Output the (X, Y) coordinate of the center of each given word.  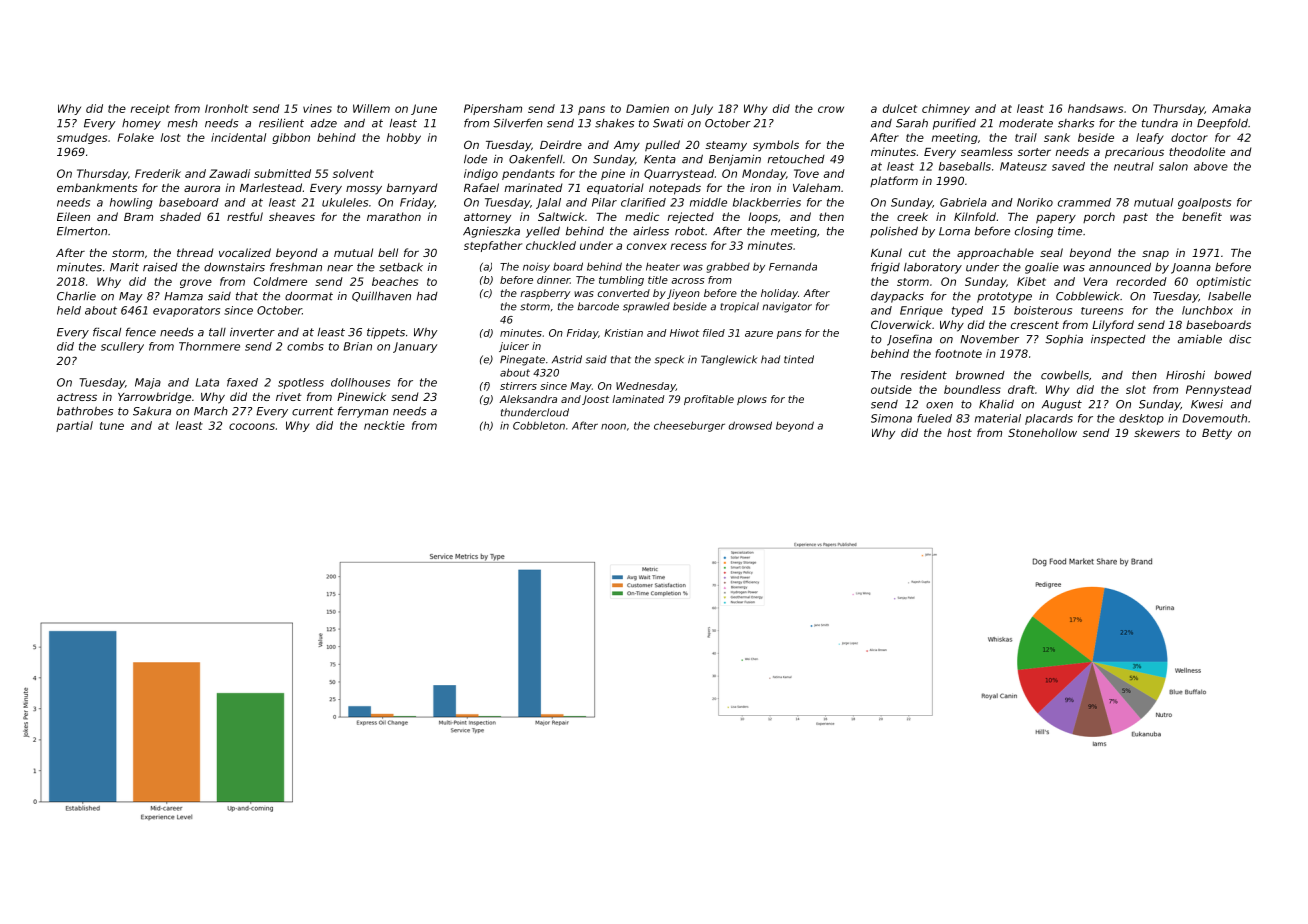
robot (690, 231)
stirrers (518, 386)
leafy (1150, 138)
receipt (150, 109)
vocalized (245, 252)
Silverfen (518, 123)
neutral (1134, 166)
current (313, 411)
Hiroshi (1185, 375)
